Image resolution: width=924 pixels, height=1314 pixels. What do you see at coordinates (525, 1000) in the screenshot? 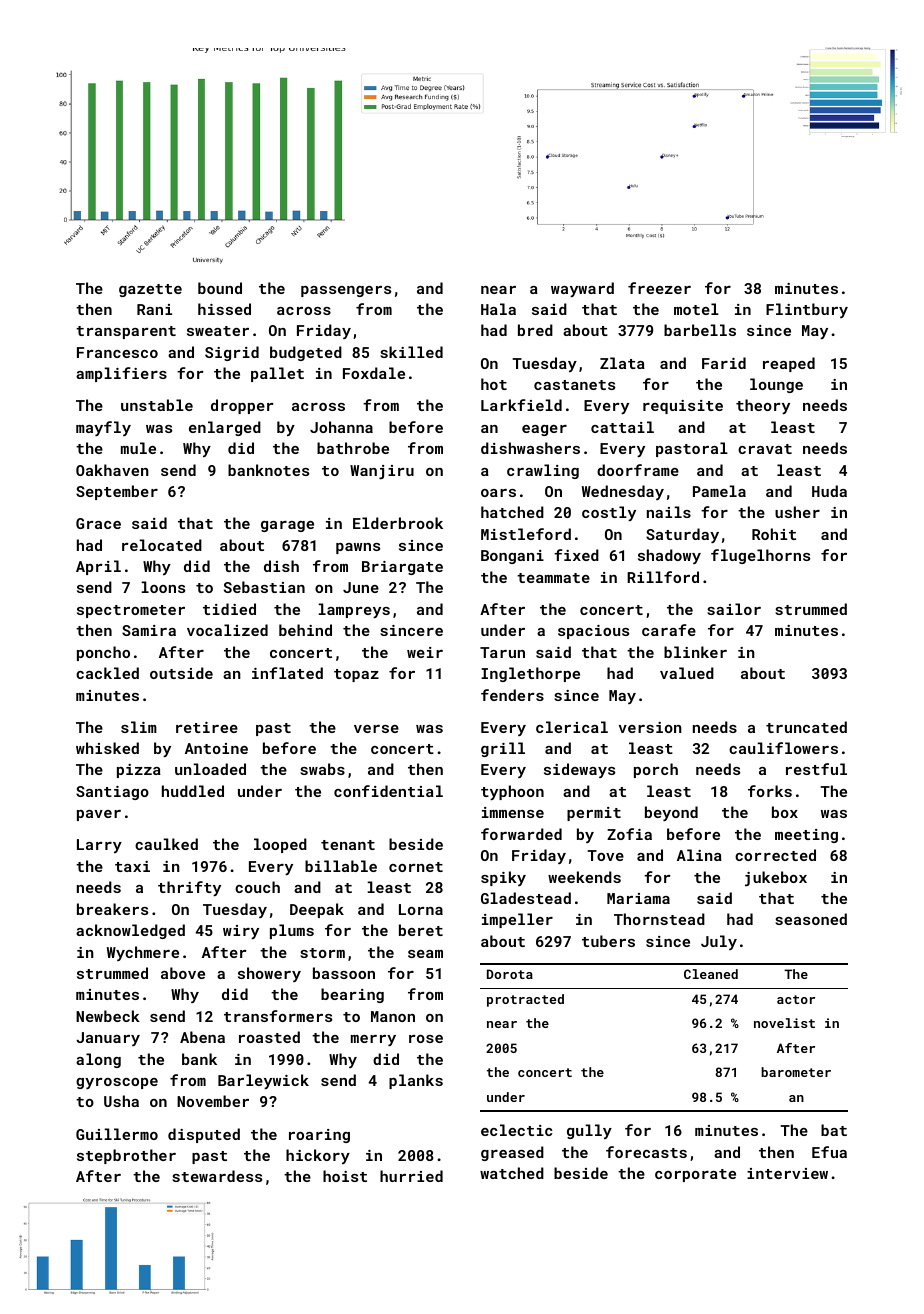
I see `protracted` at bounding box center [525, 1000].
